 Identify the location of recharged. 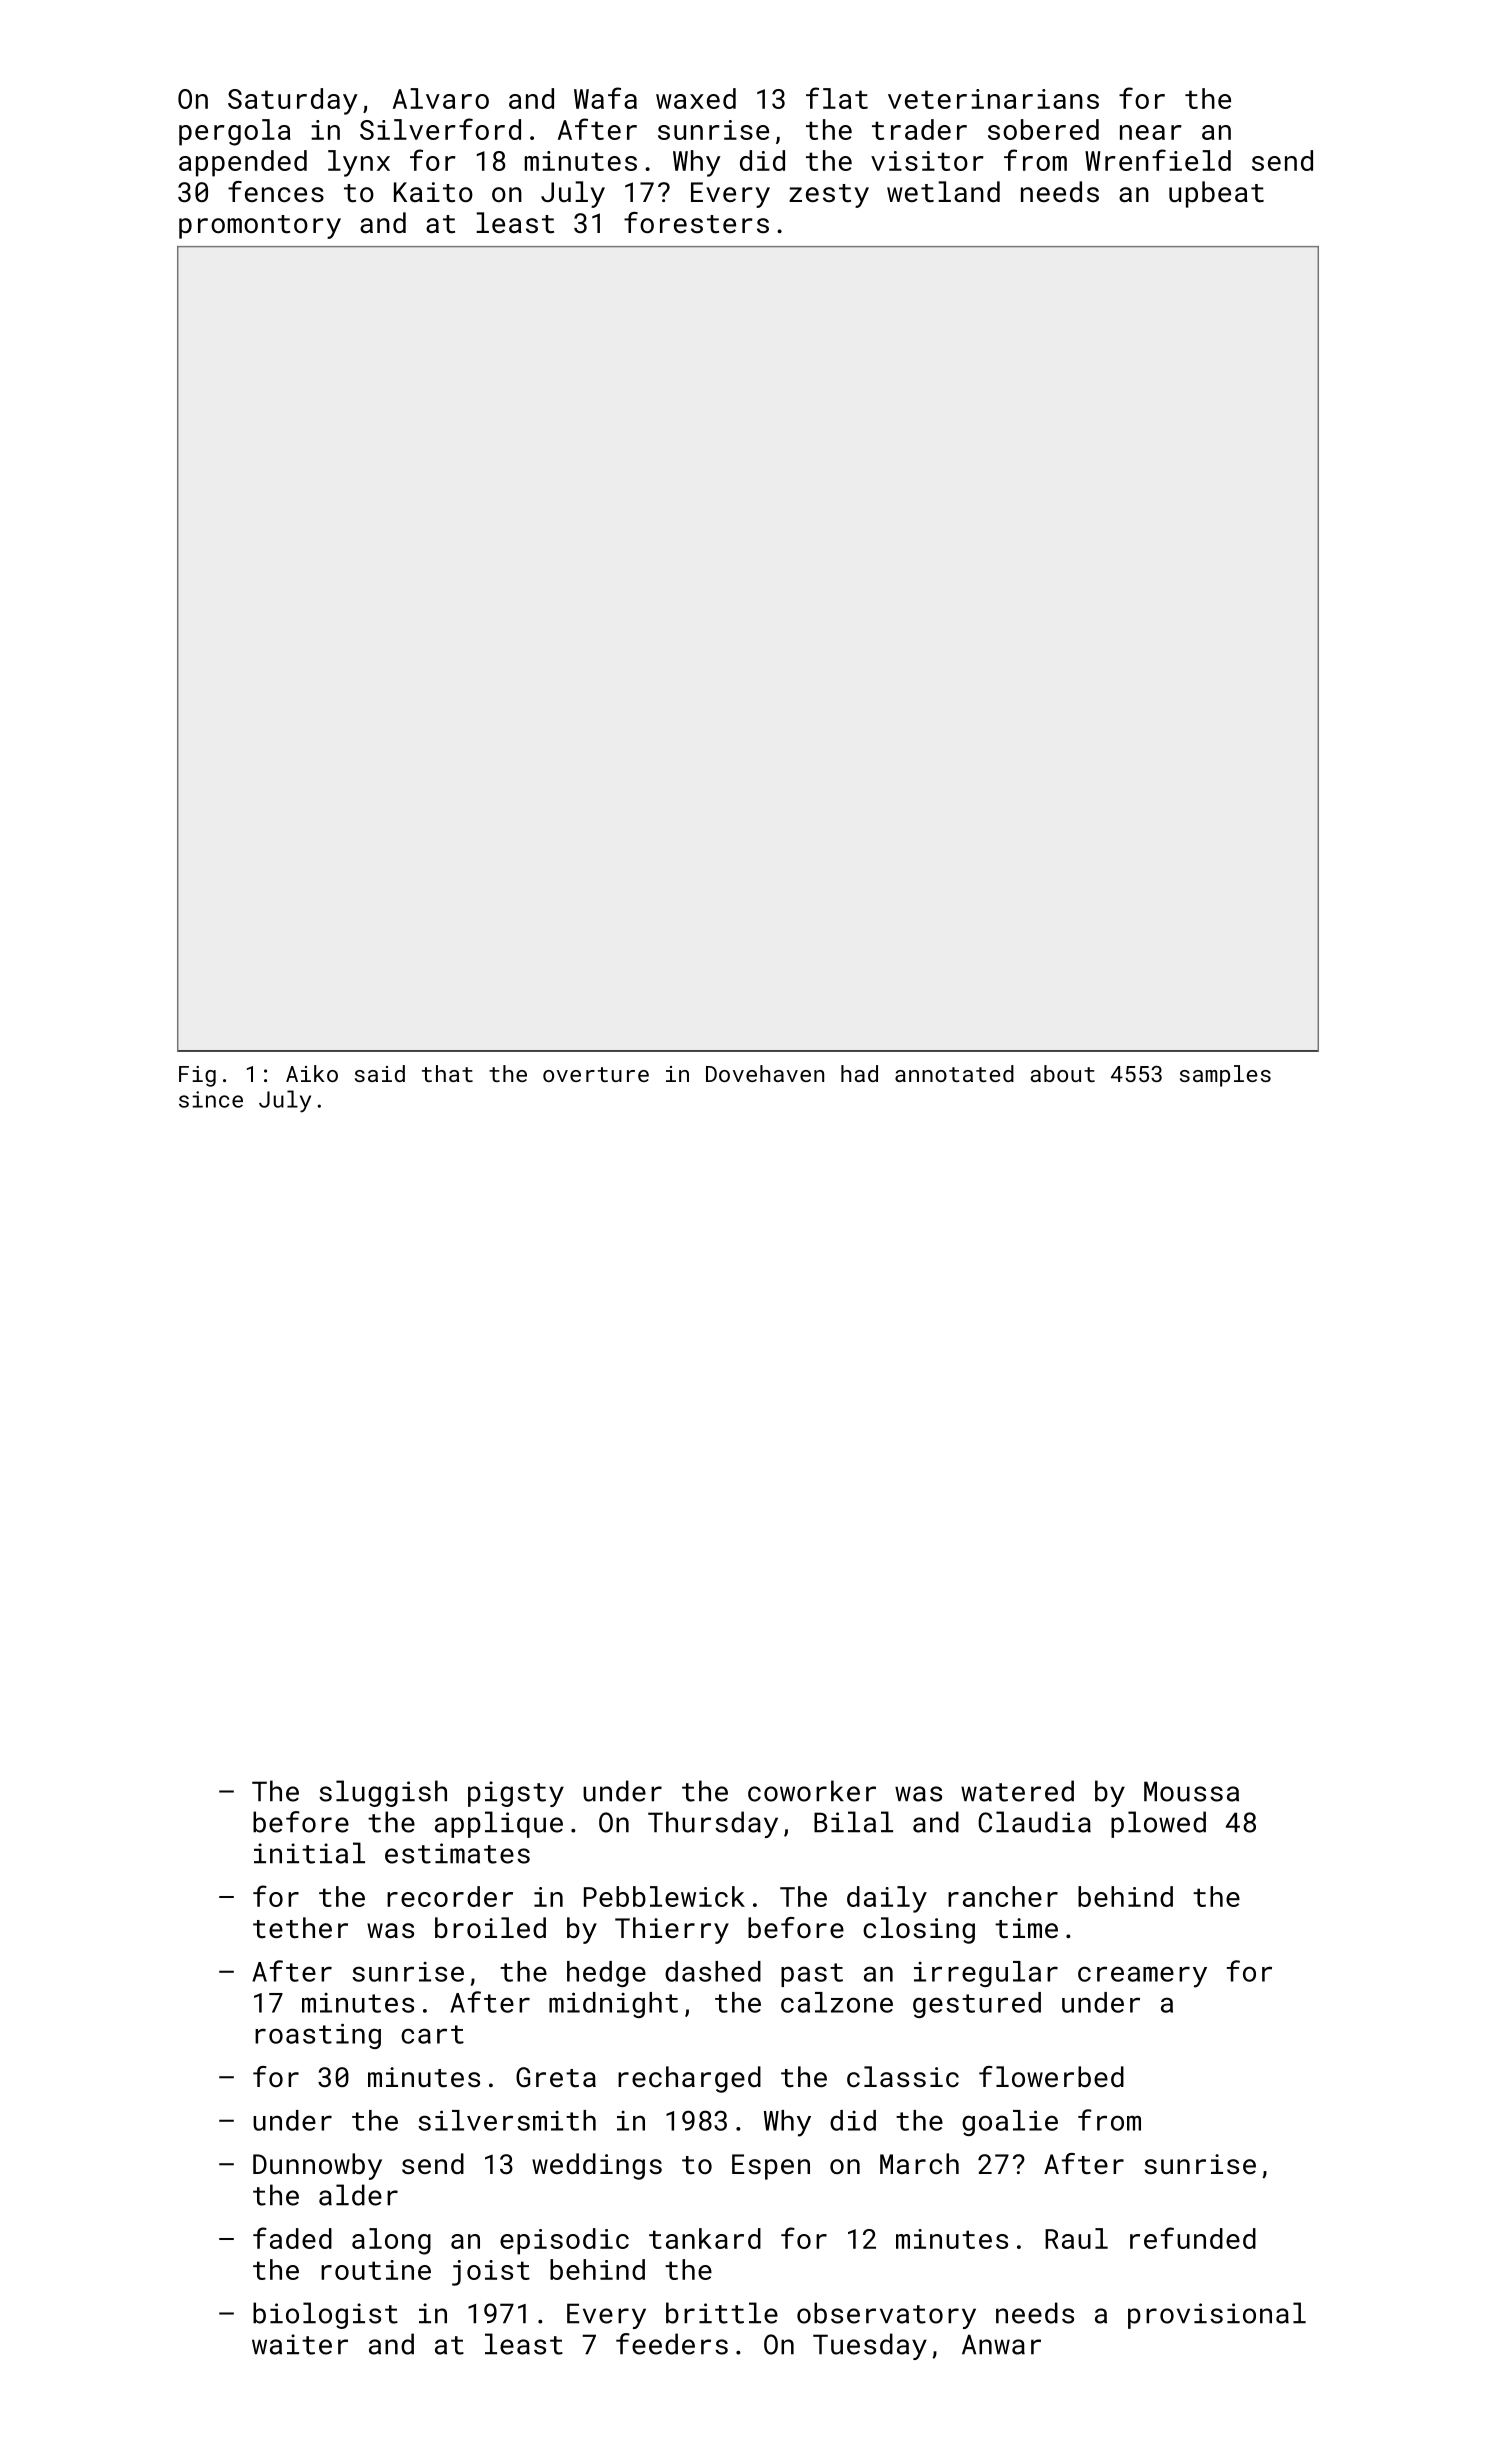
(689, 2079).
